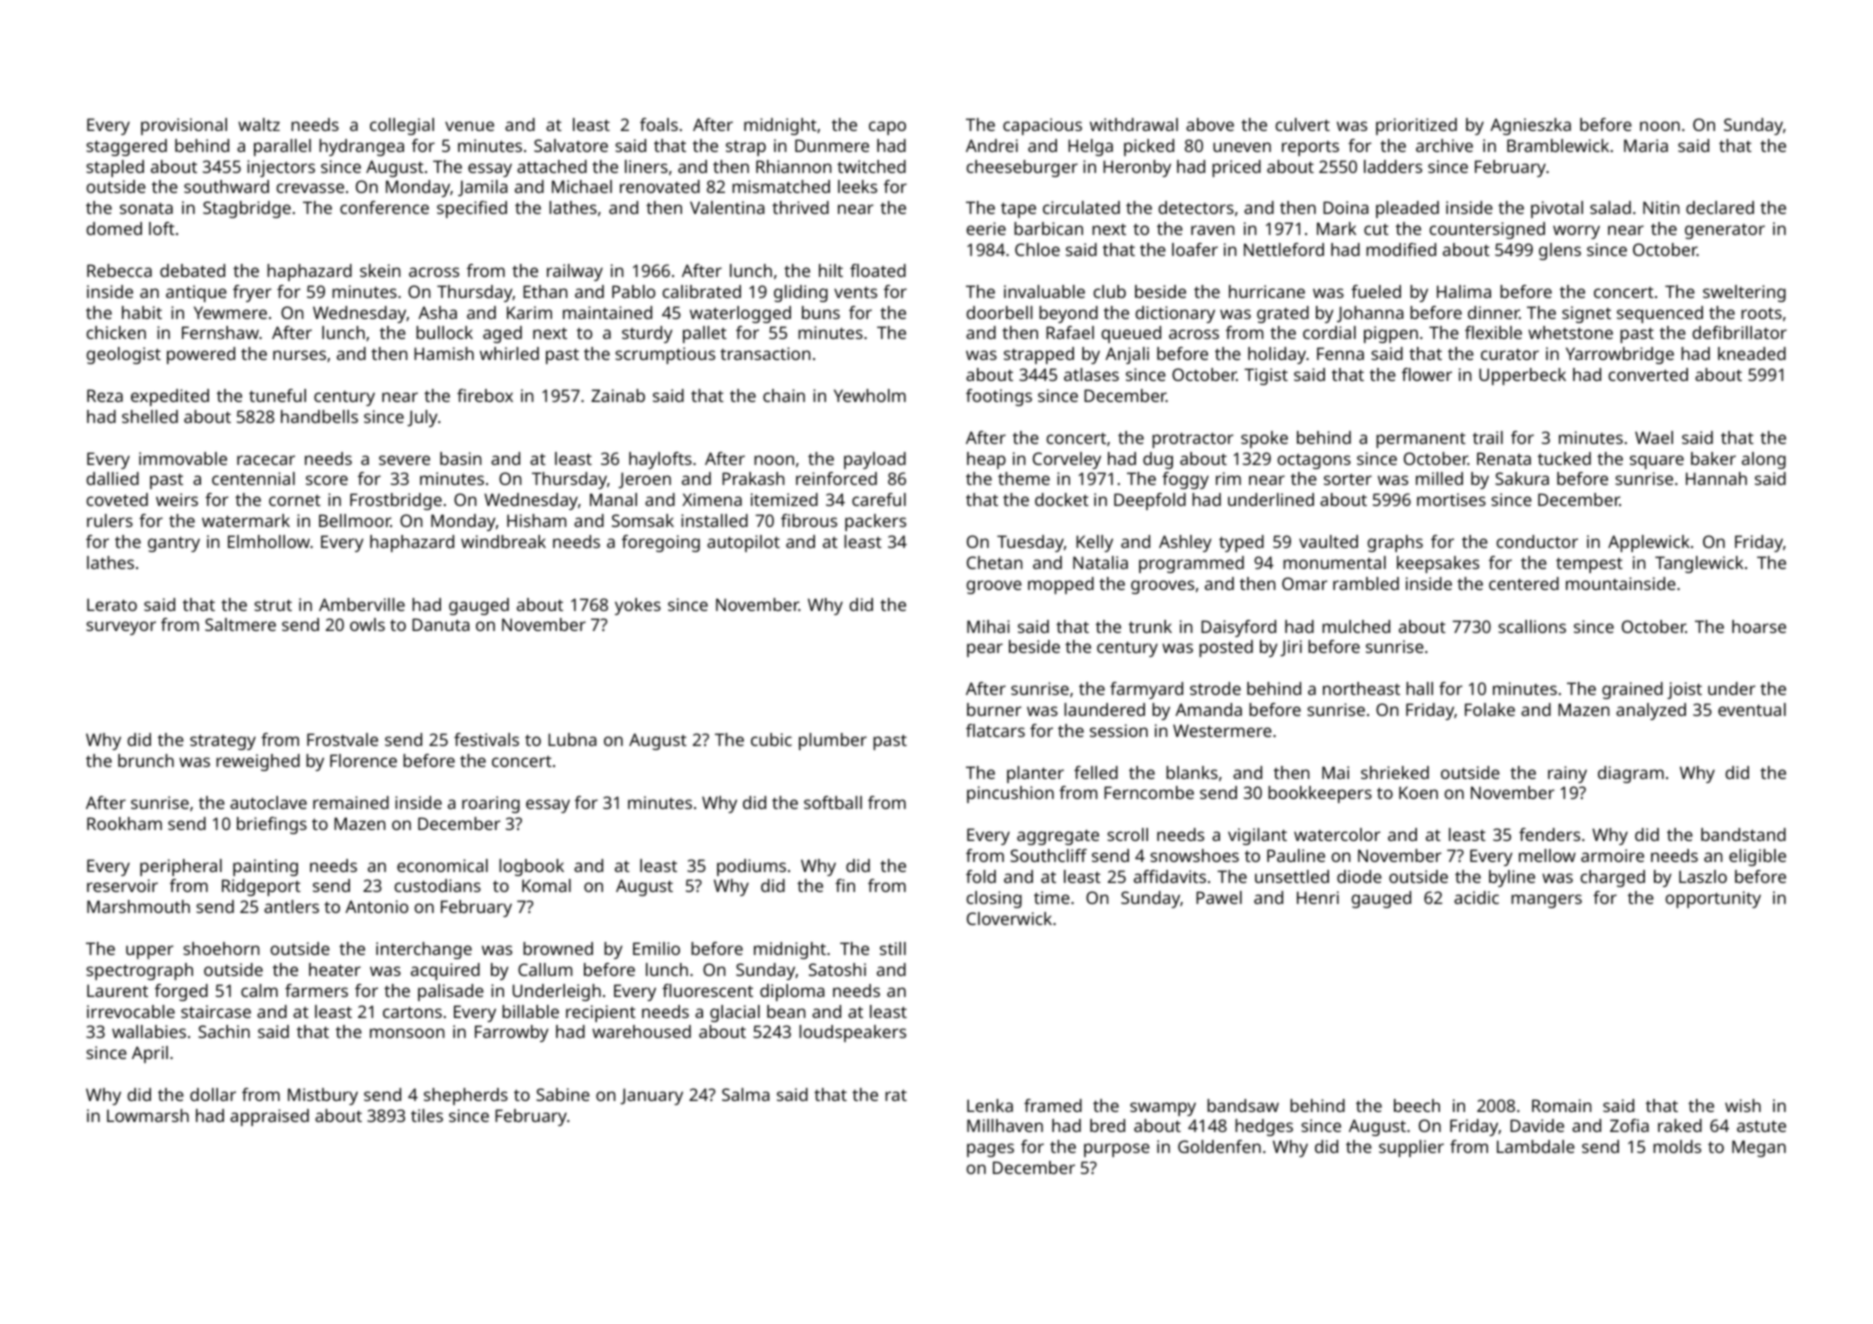  Describe the element at coordinates (461, 458) in the page. I see `basin` at that location.
